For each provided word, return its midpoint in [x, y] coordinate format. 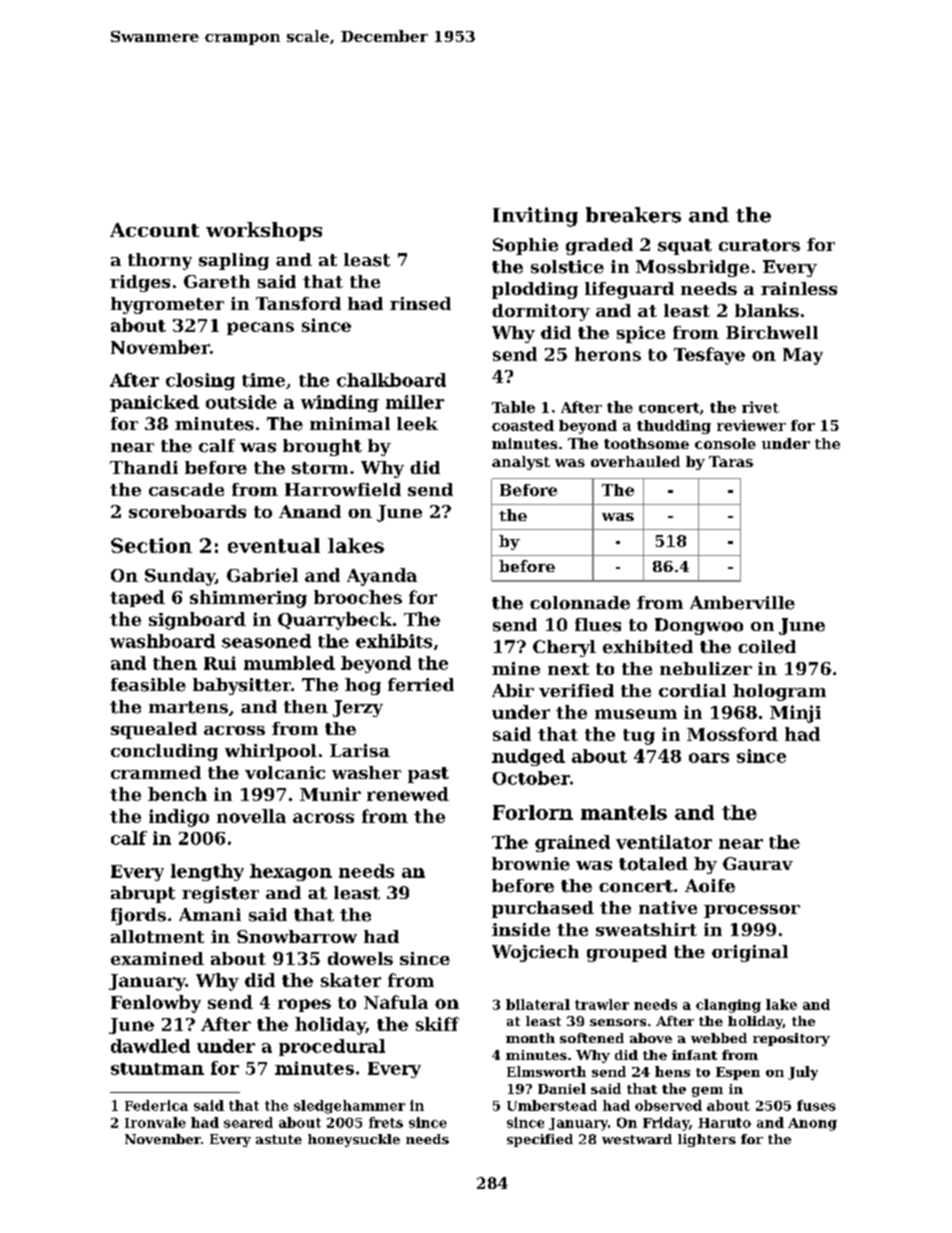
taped [137, 598]
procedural [332, 1047]
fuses [816, 1105]
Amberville [742, 603]
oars [709, 758]
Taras [731, 461]
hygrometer [167, 305]
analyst [521, 463]
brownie [531, 864]
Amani [210, 914]
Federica [156, 1105]
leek [417, 424]
